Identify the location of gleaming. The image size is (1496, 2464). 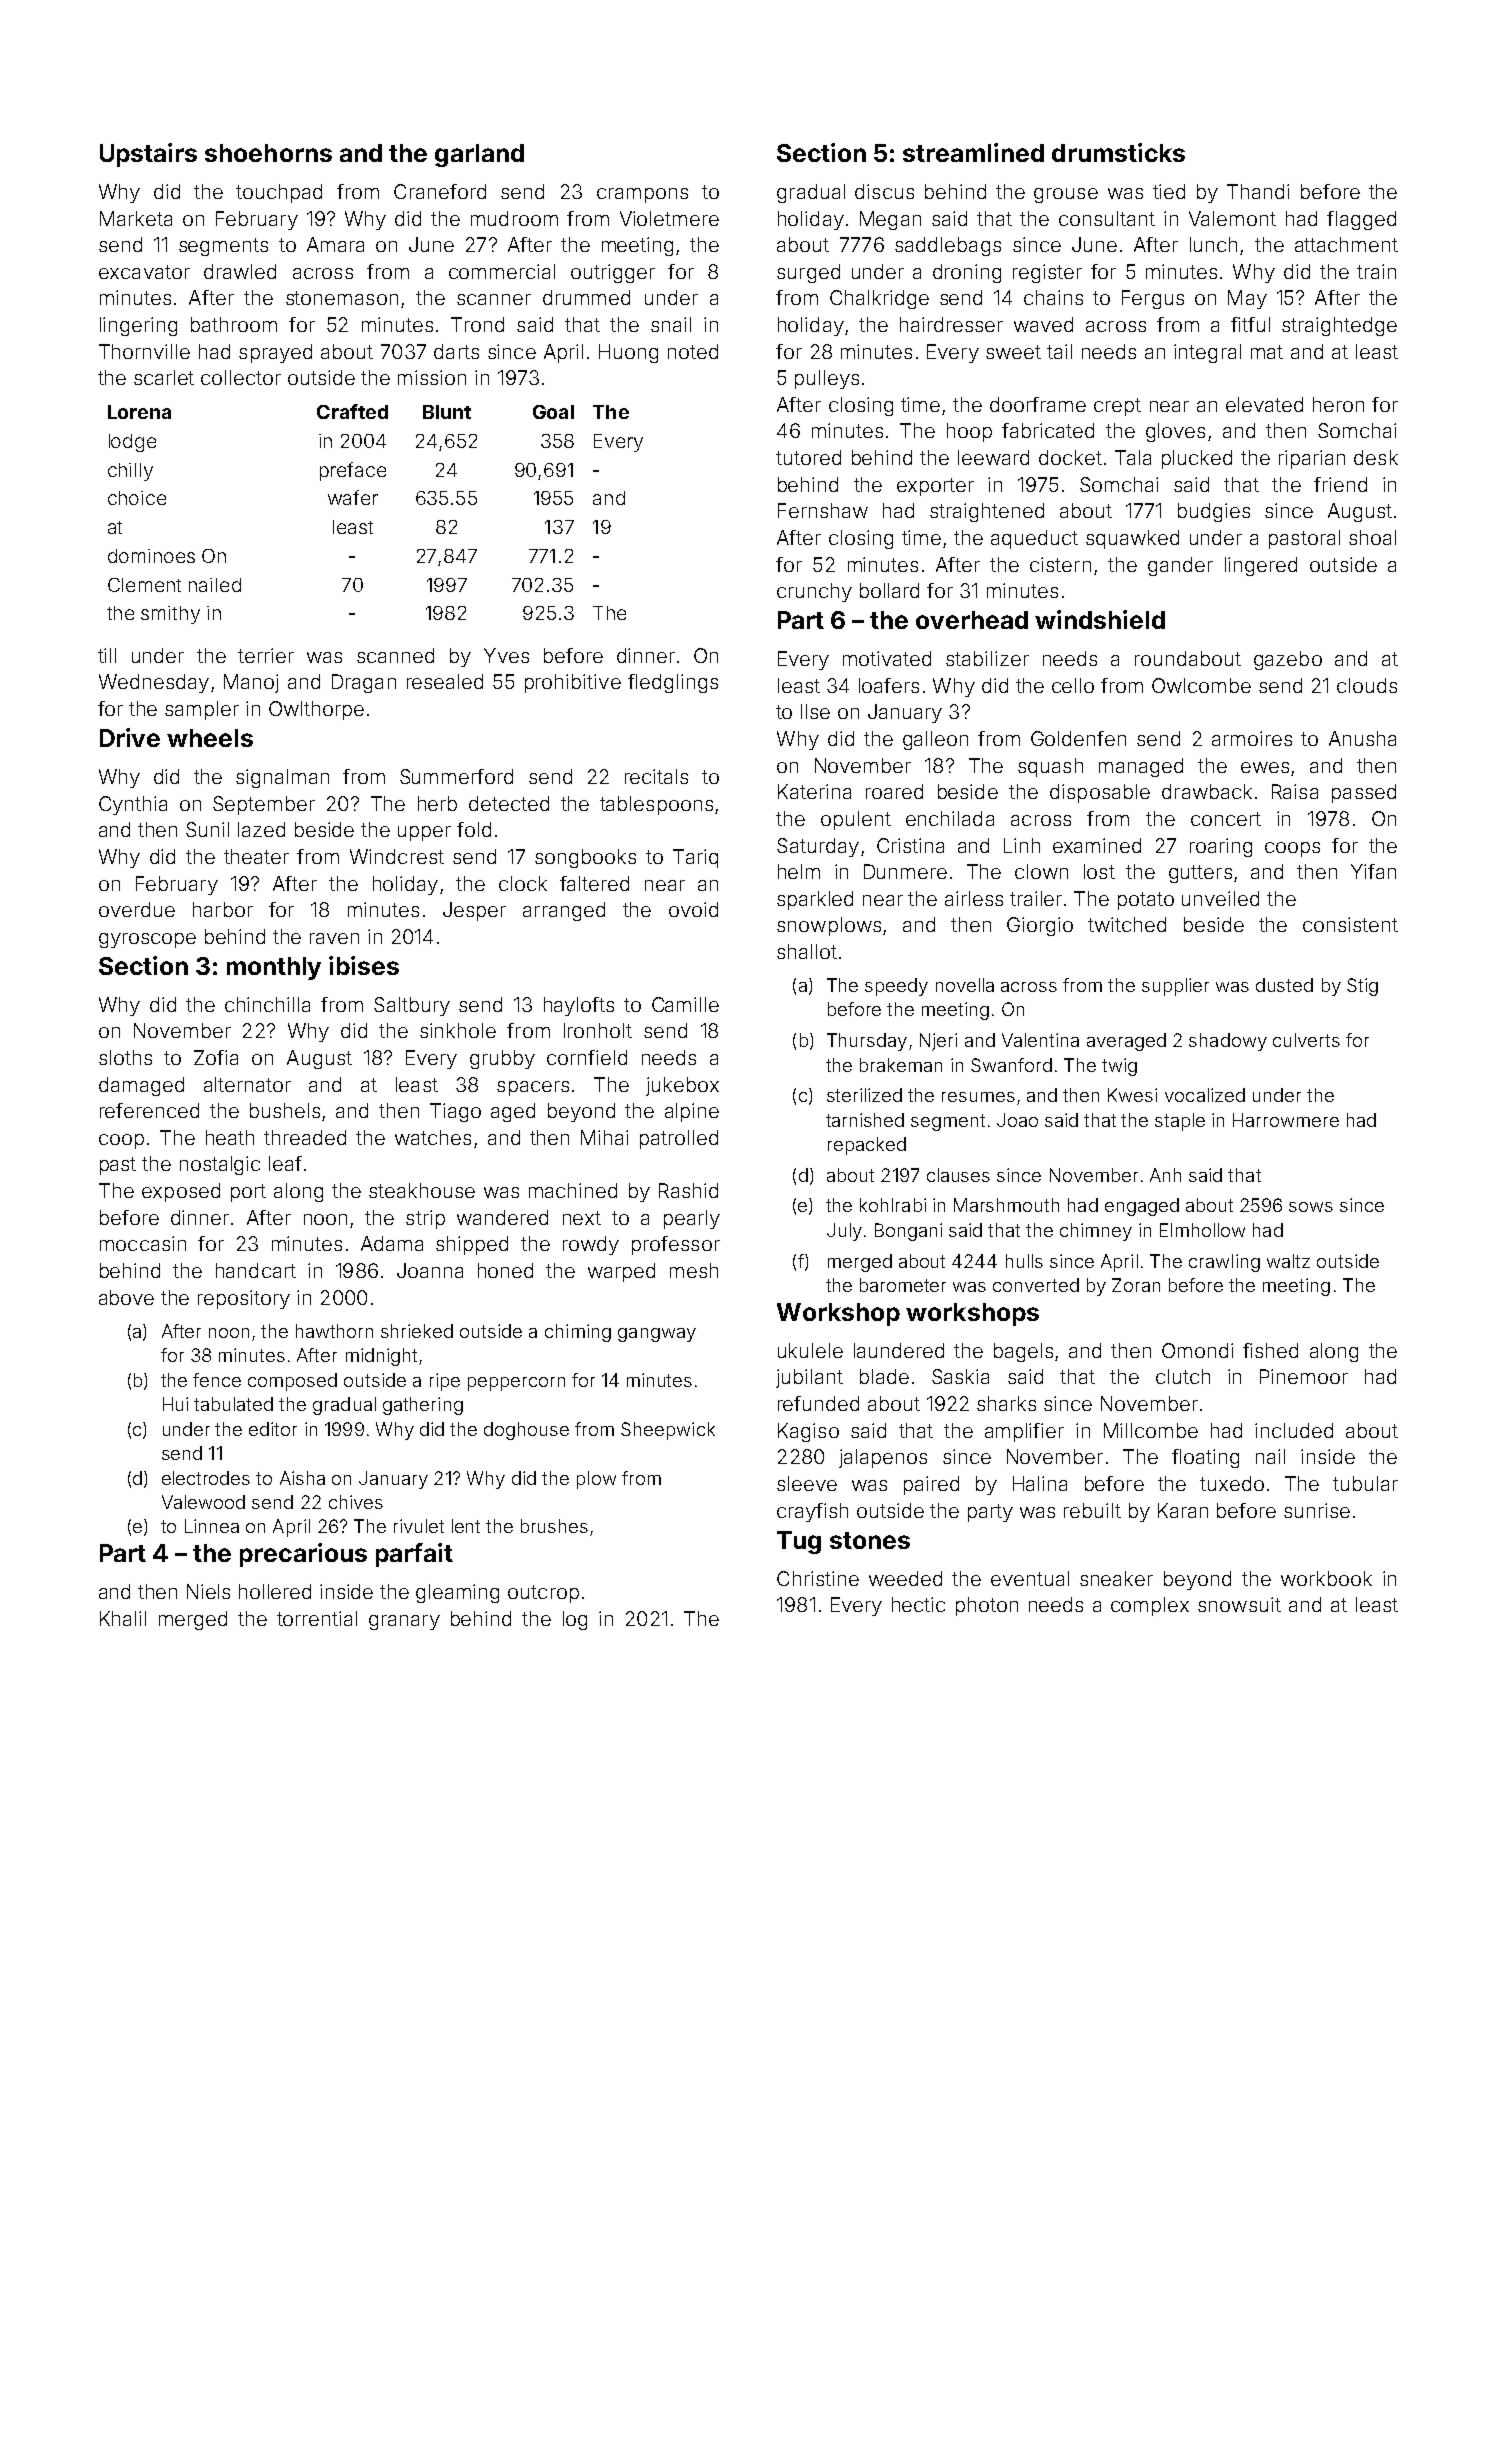
(457, 1593).
